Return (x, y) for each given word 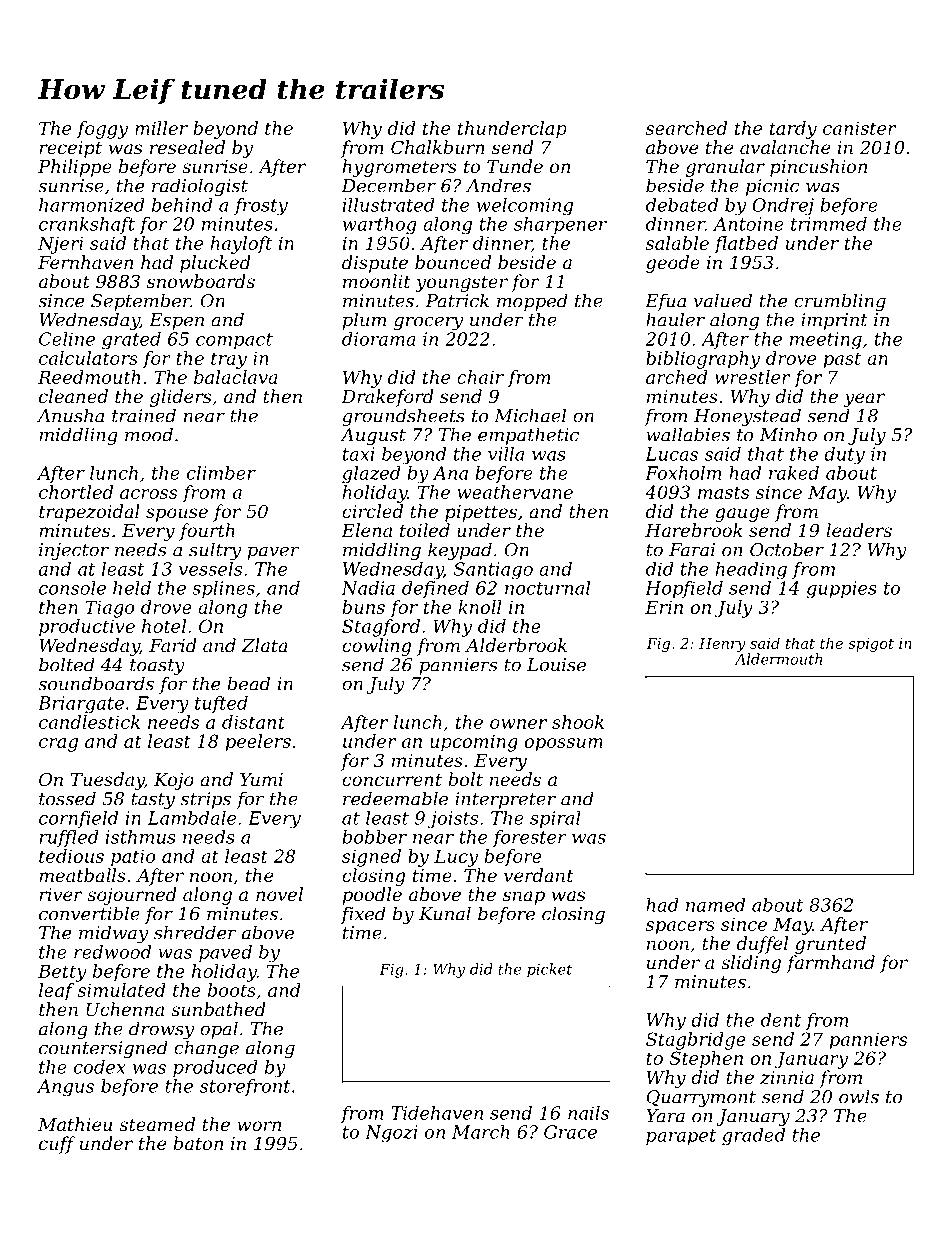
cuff (57, 1145)
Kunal (445, 913)
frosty (261, 206)
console (72, 588)
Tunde (515, 166)
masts (723, 492)
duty (844, 455)
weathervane (515, 492)
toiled (425, 530)
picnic (772, 187)
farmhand (830, 964)
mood (149, 434)
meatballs (82, 875)
